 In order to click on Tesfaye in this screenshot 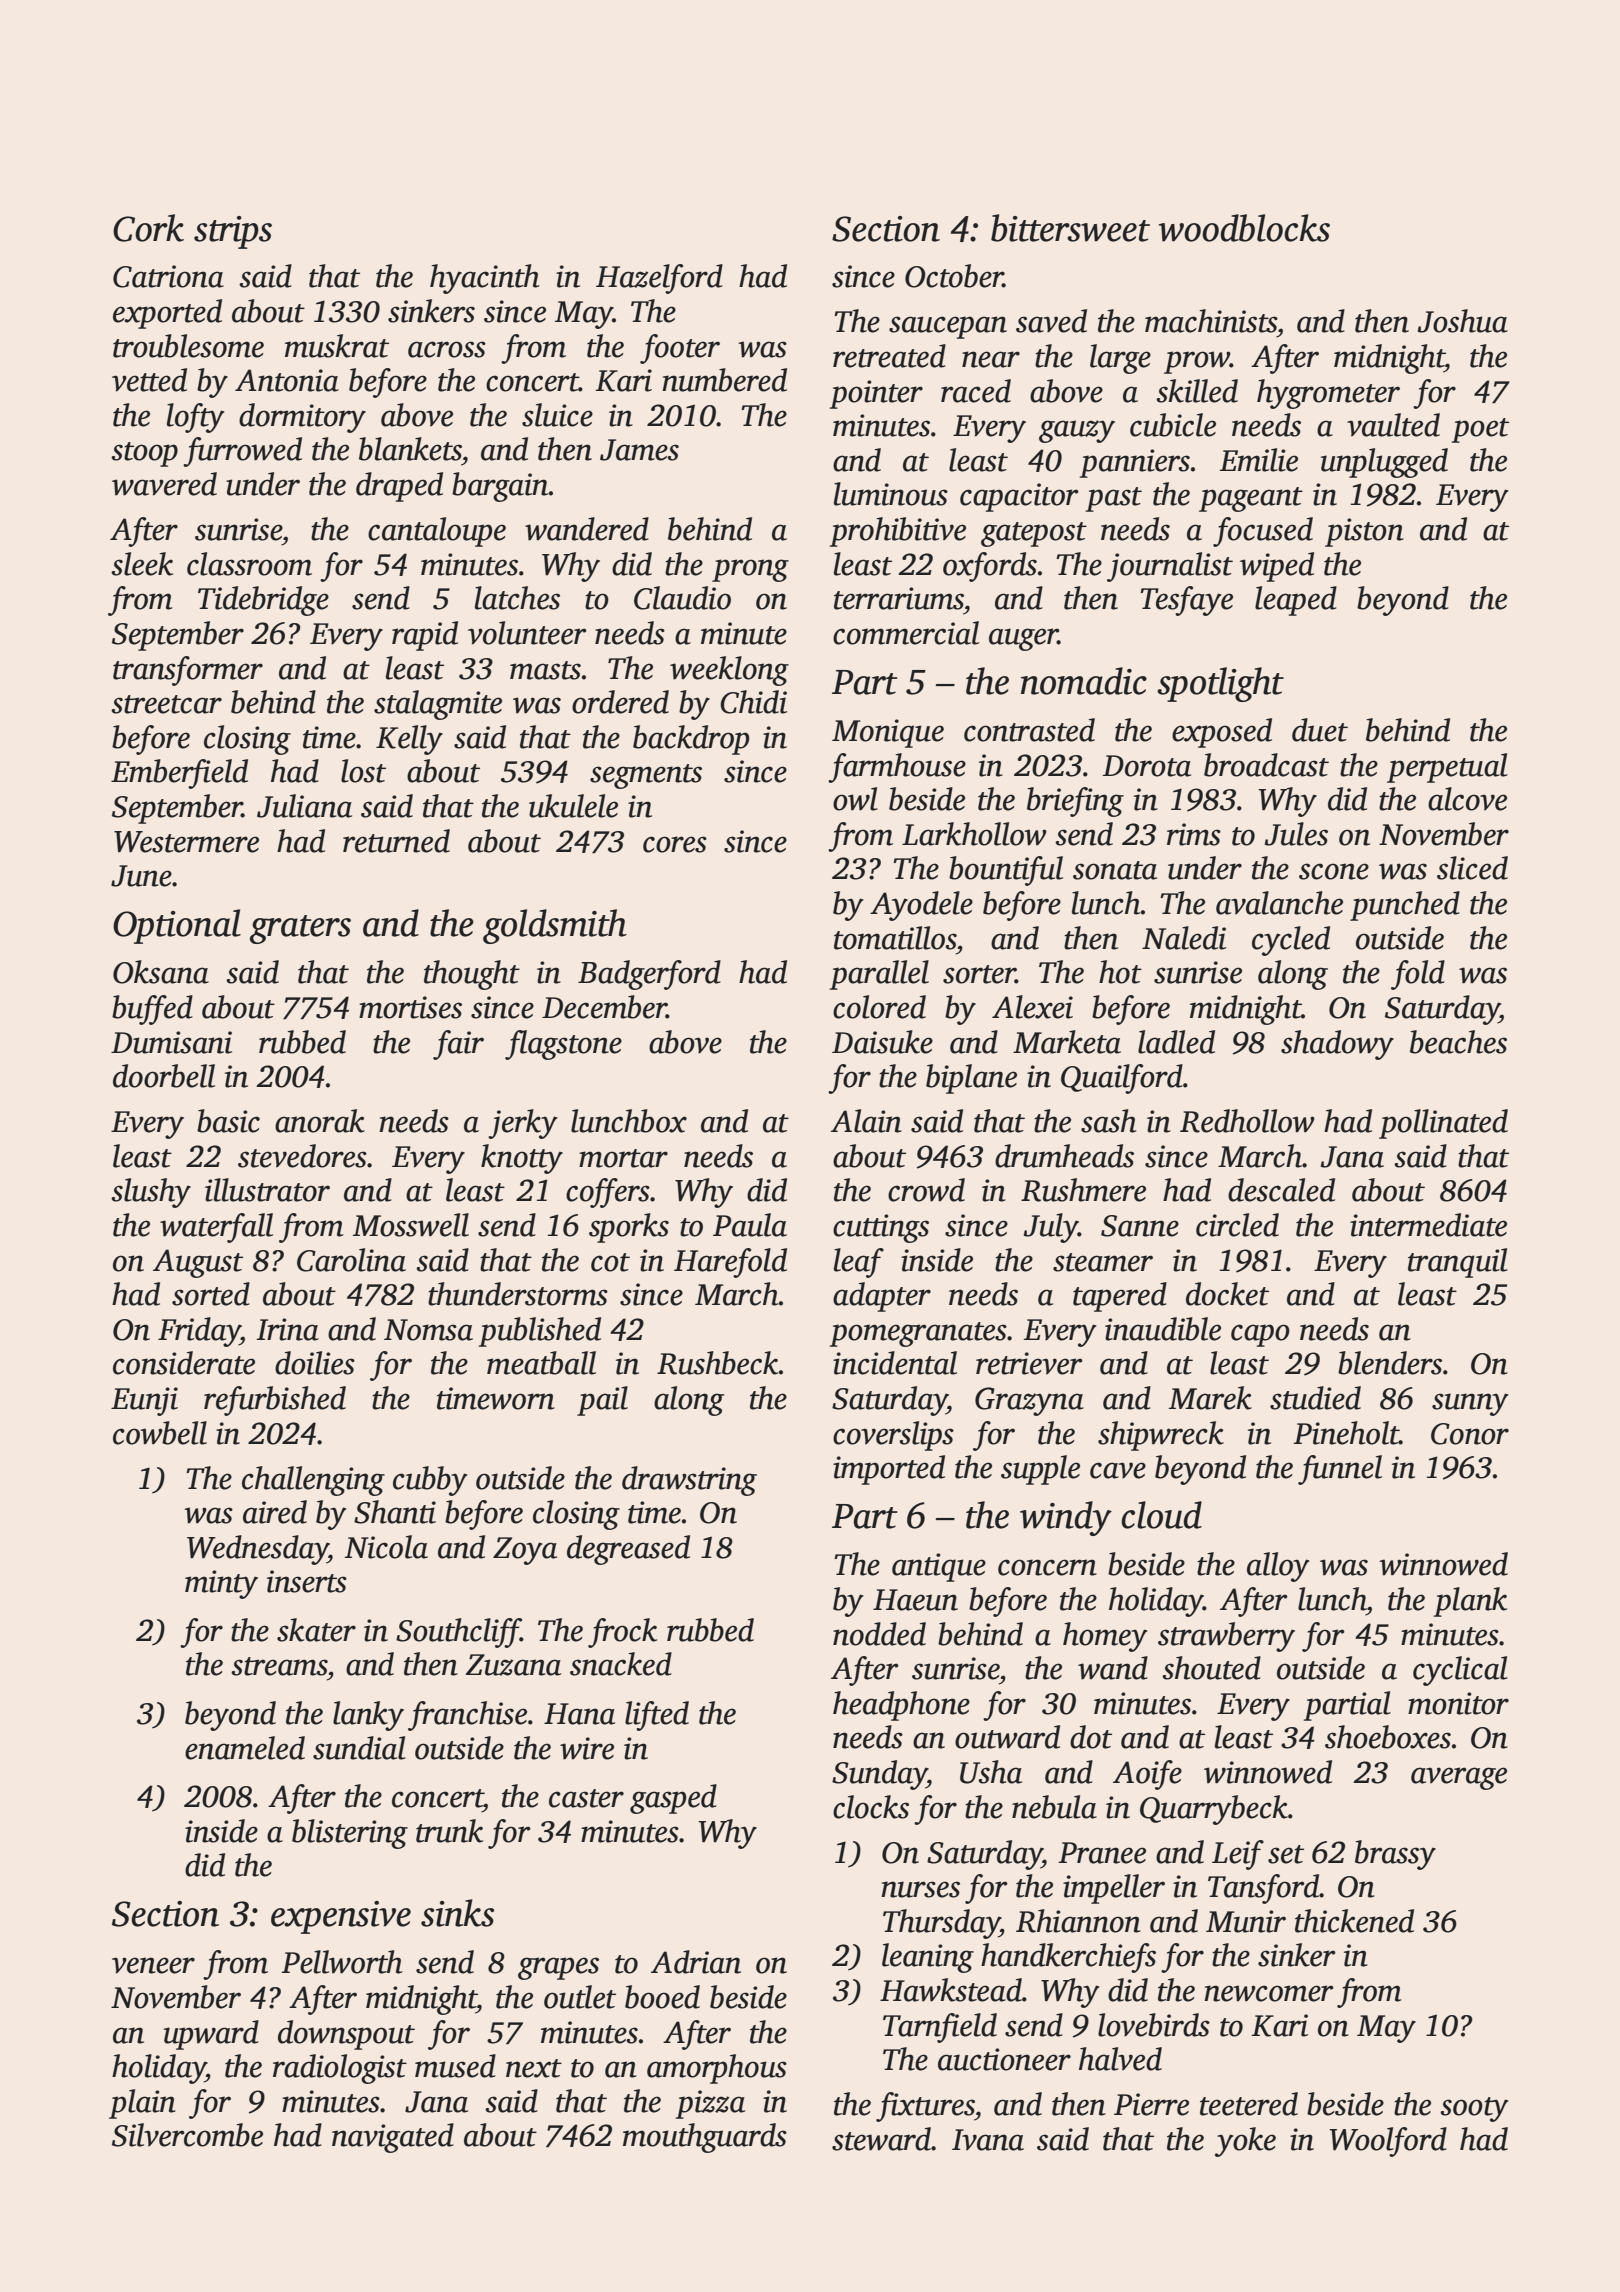, I will do `click(1186, 601)`.
